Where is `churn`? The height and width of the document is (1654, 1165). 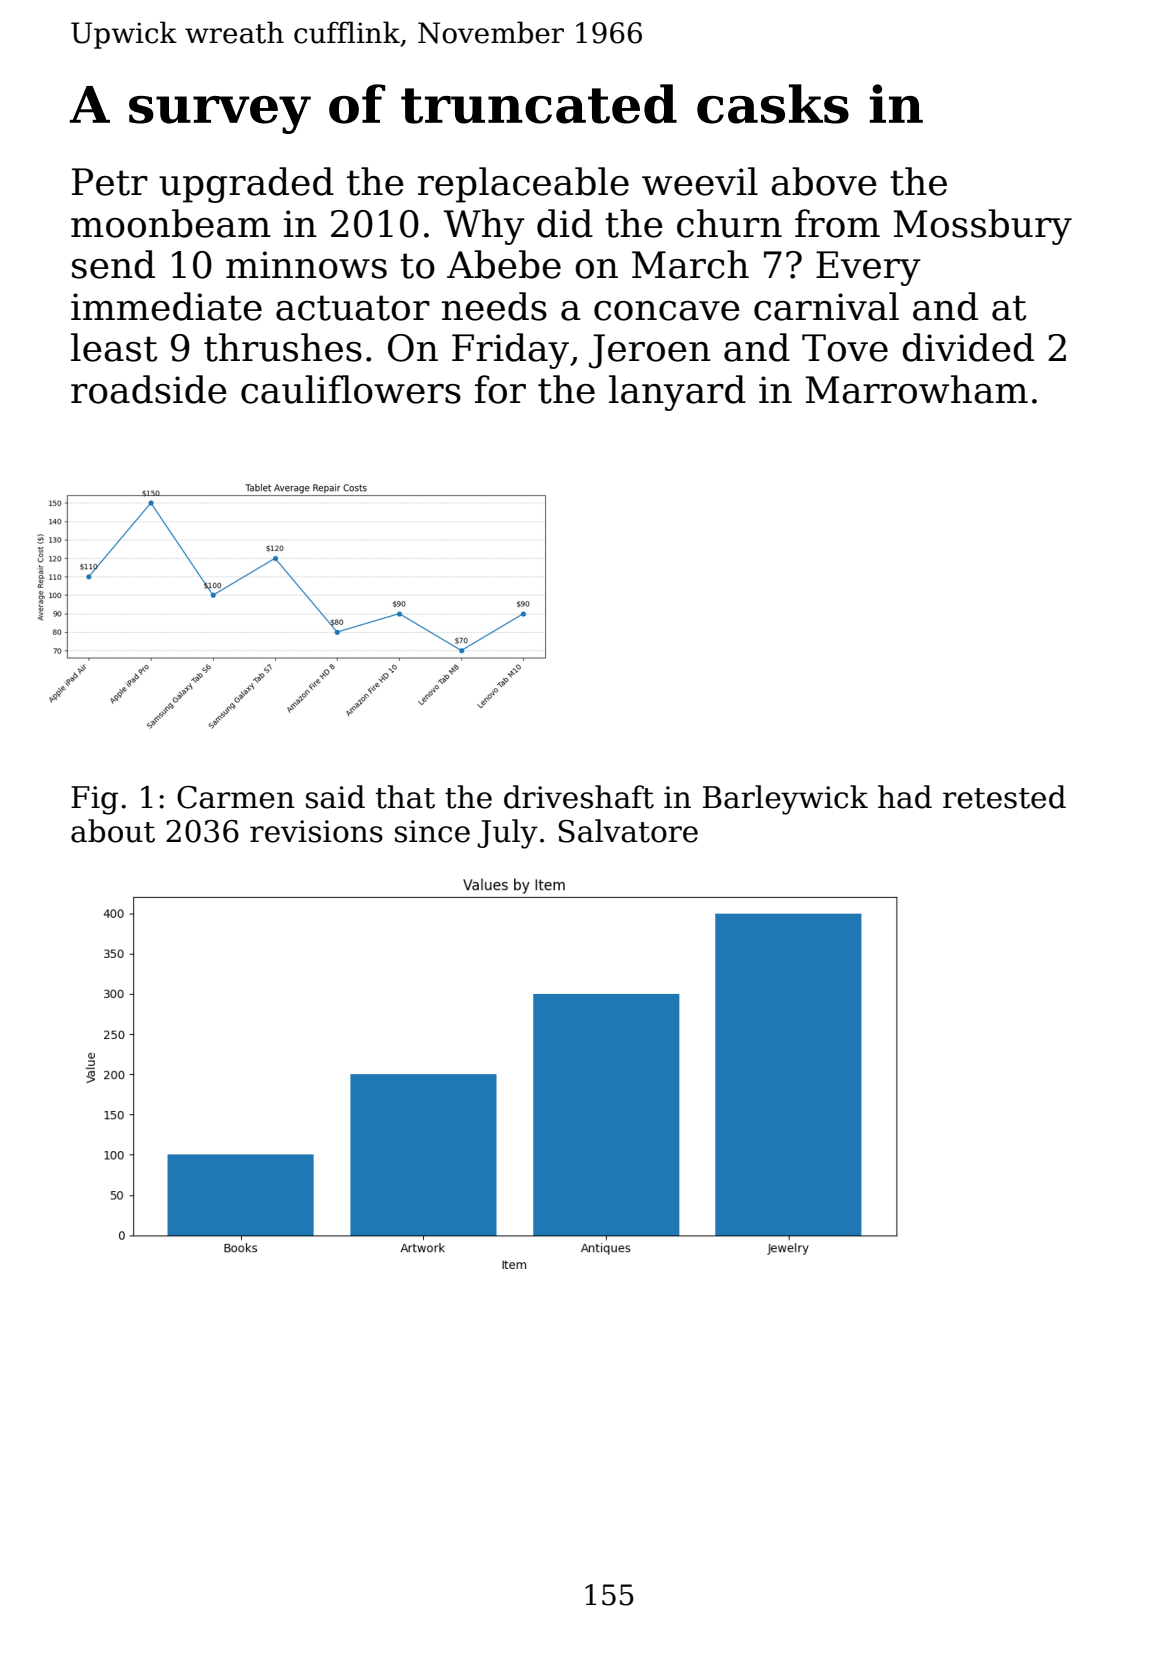
churn is located at coordinates (729, 223).
